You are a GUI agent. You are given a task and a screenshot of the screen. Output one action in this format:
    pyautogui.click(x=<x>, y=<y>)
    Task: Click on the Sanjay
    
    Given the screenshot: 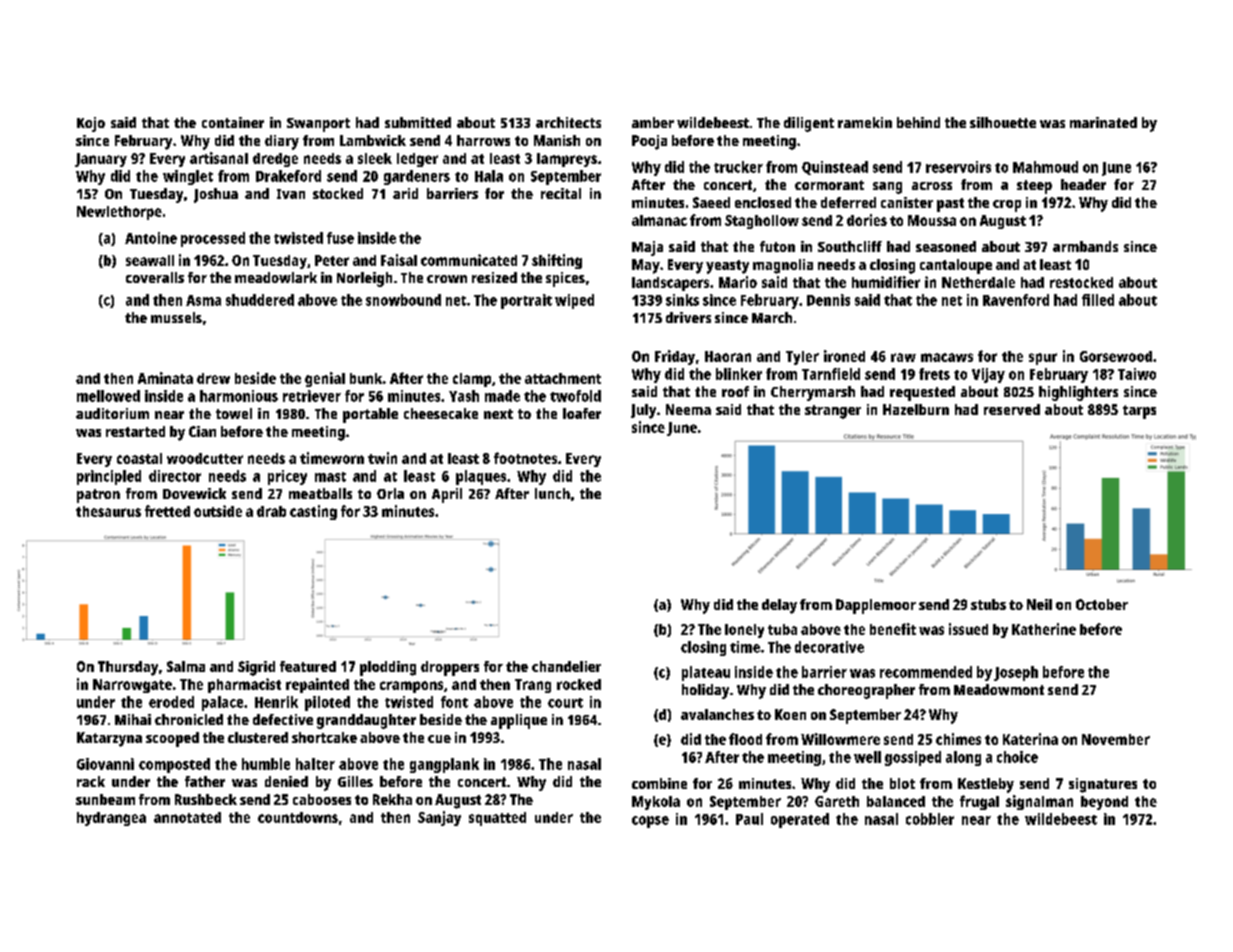 What is the action you would take?
    pyautogui.click(x=439, y=818)
